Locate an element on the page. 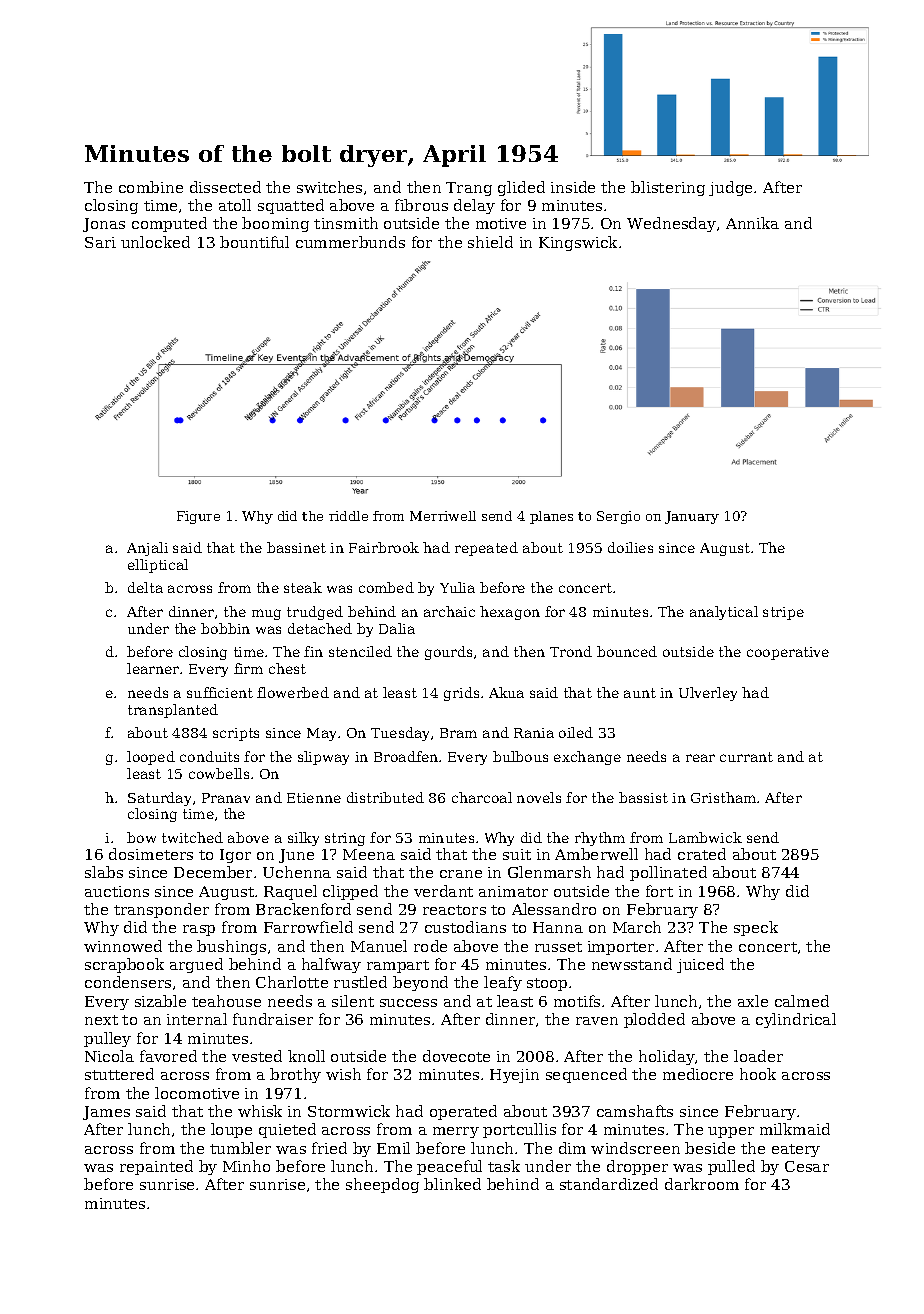  dovecote is located at coordinates (456, 1056).
